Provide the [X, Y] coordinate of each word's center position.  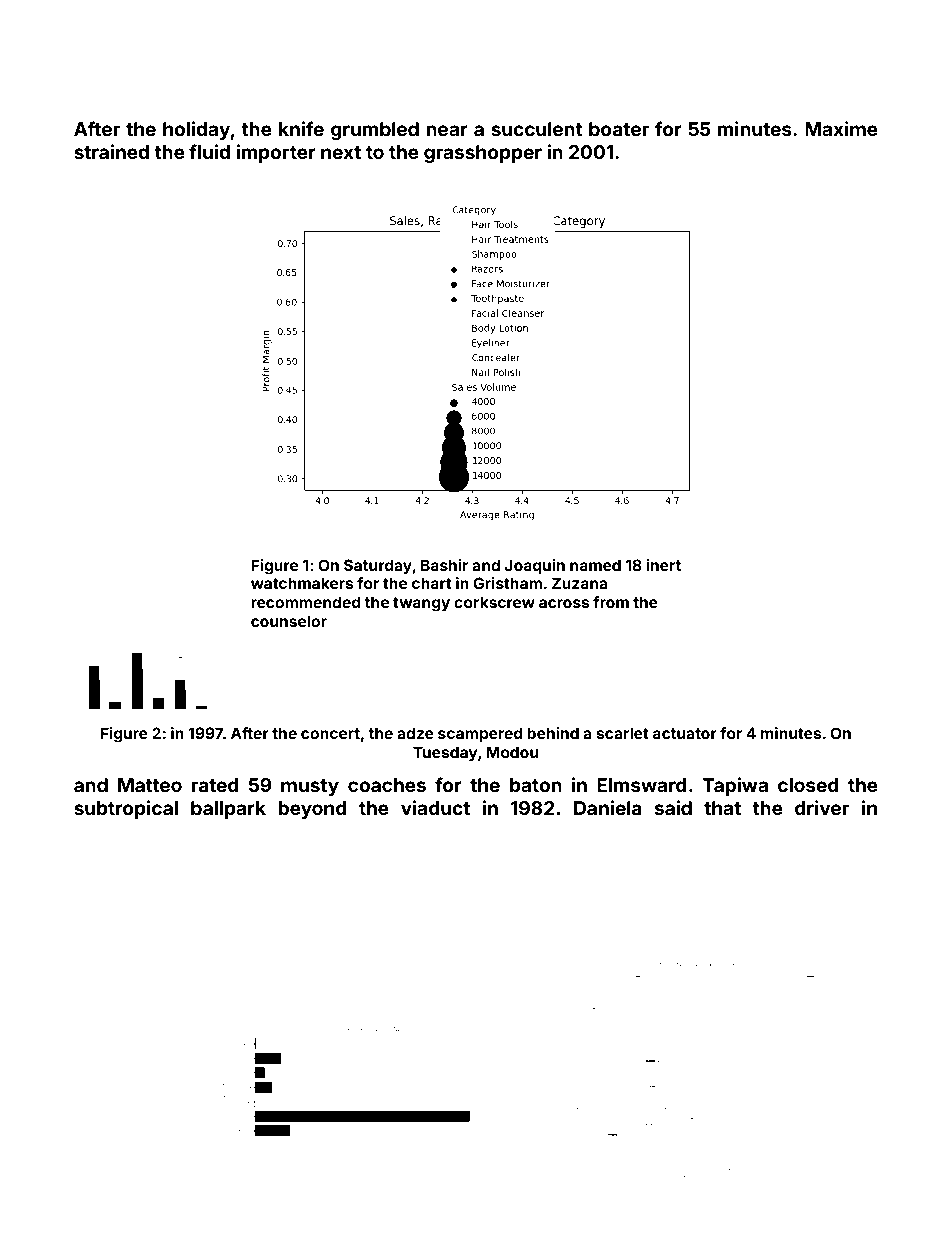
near [447, 130]
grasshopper [483, 154]
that [722, 808]
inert [664, 565]
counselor [289, 621]
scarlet [623, 733]
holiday [196, 130]
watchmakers [302, 583]
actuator [685, 733]
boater [619, 129]
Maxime [841, 128]
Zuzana [579, 583]
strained [111, 151]
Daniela [608, 807]
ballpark [228, 810]
